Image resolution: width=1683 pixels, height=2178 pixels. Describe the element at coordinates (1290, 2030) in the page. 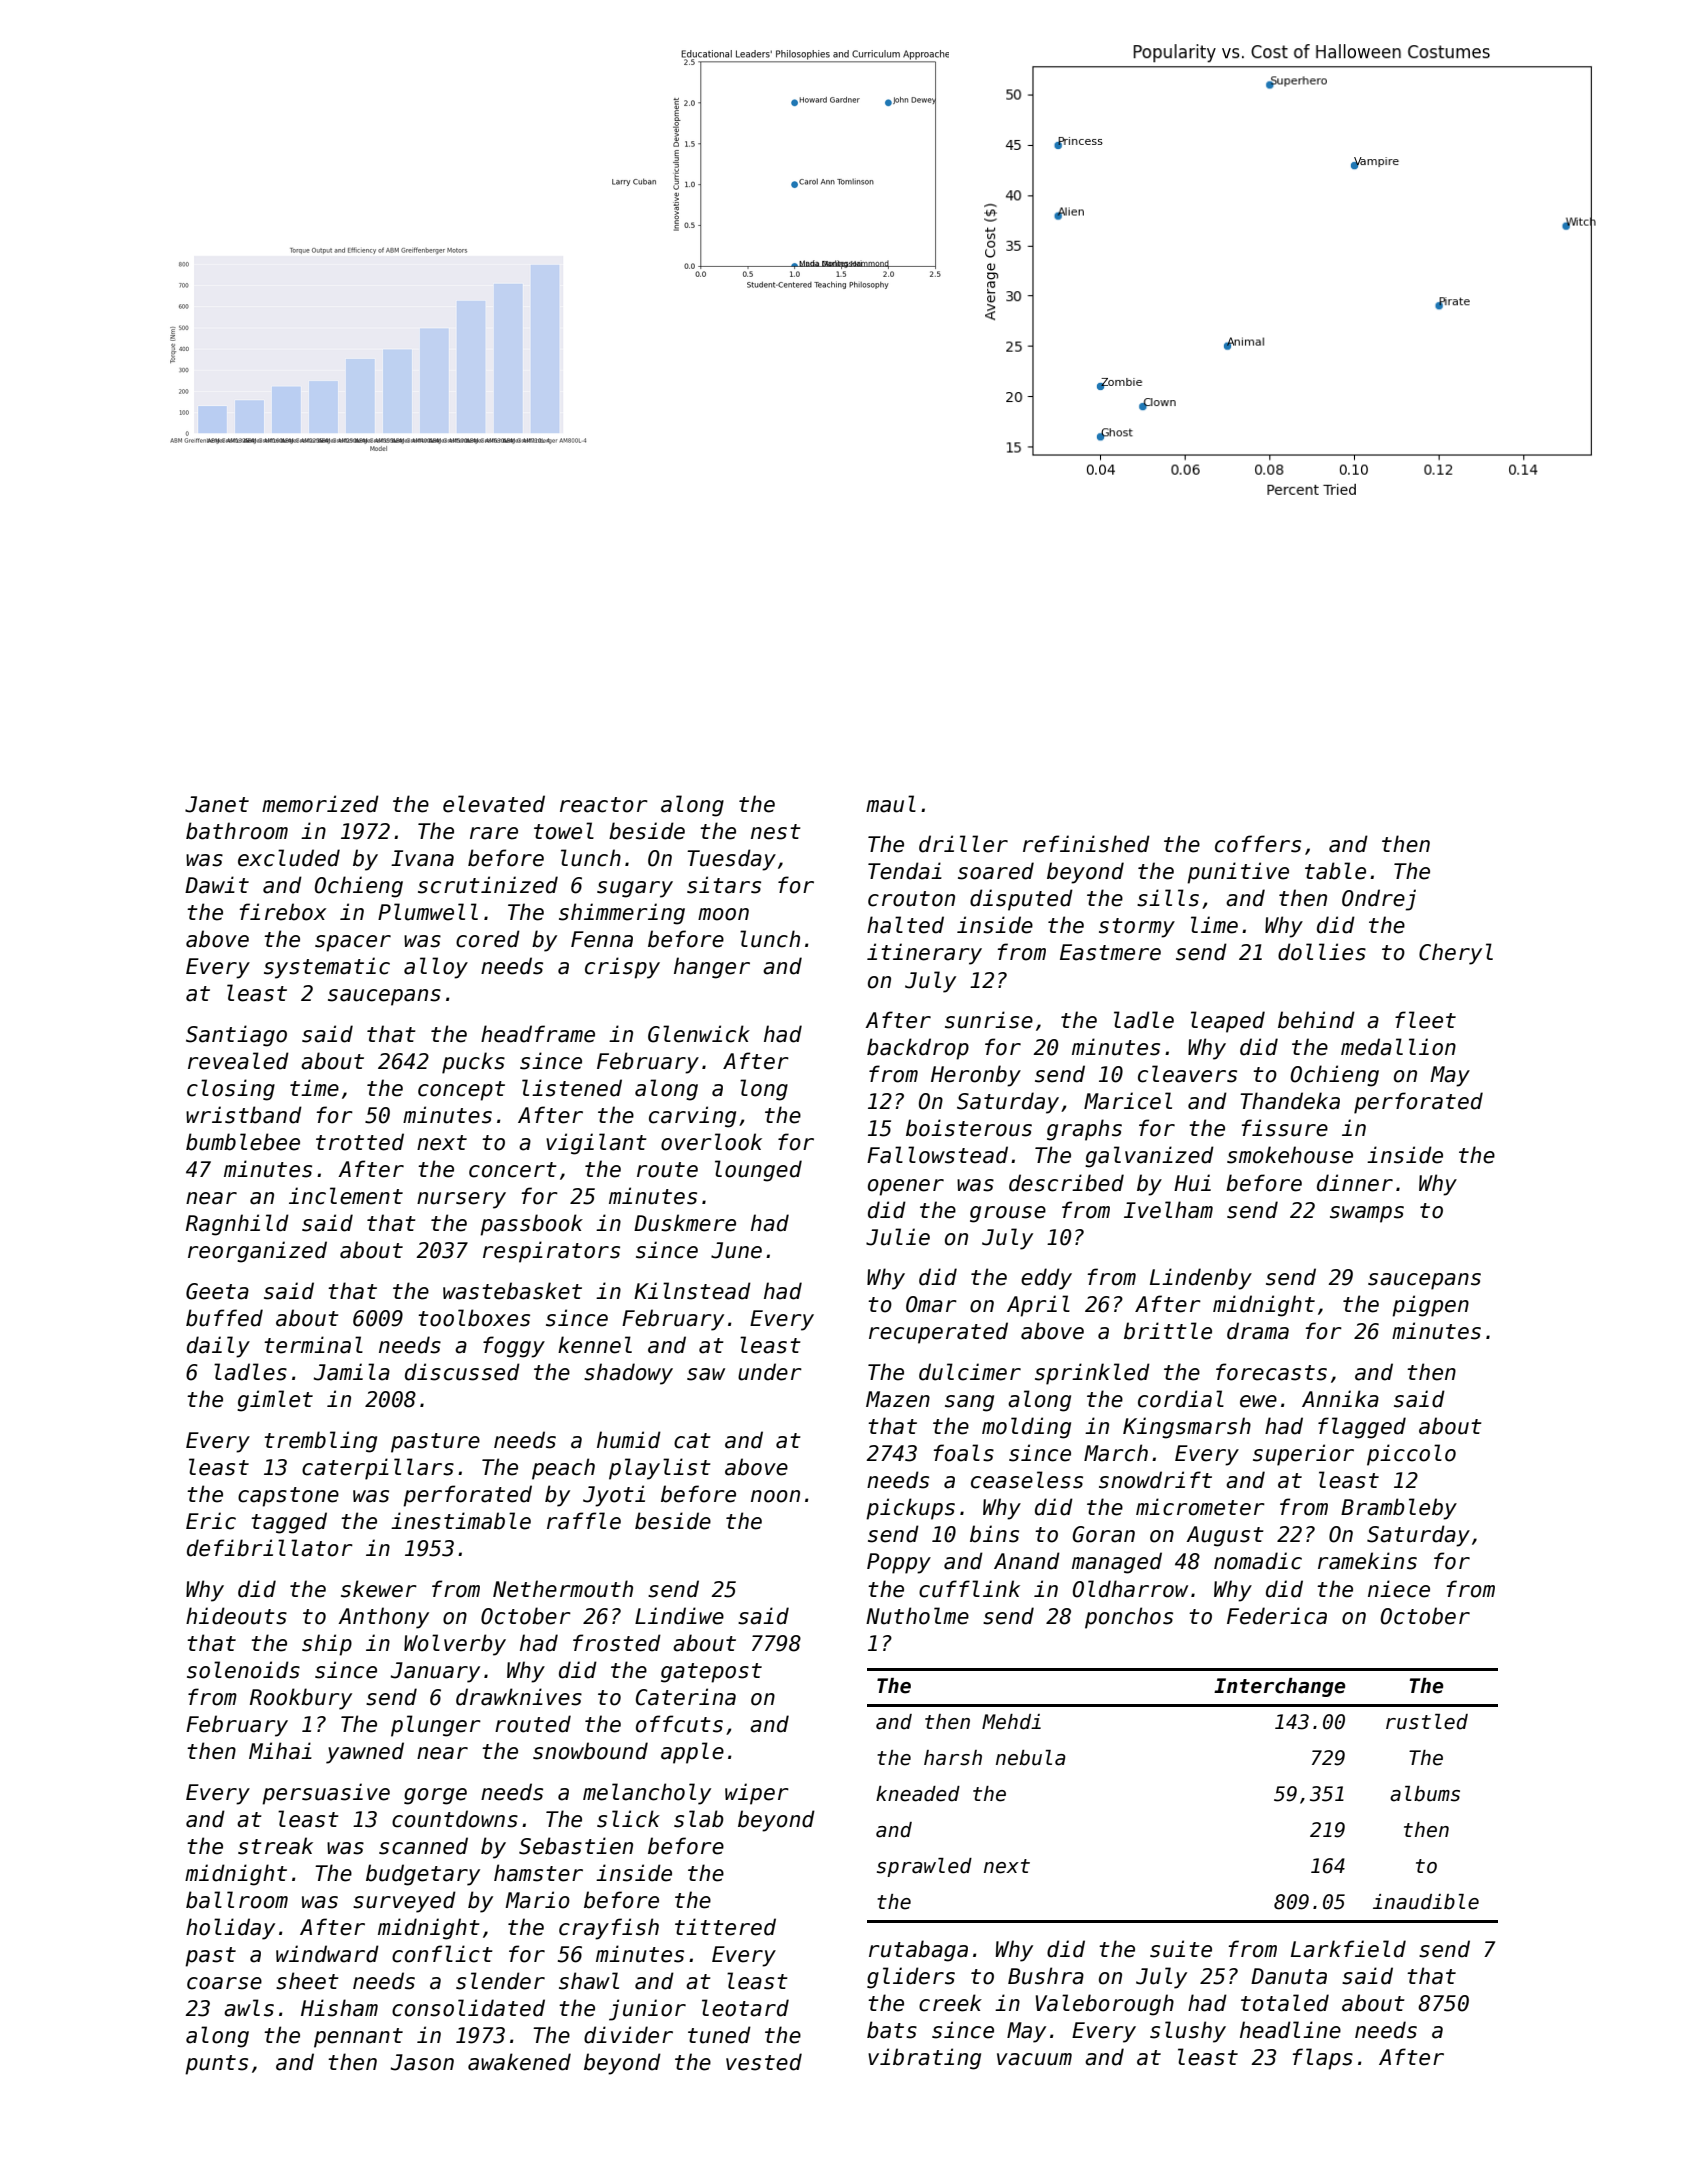

I see `headline` at that location.
